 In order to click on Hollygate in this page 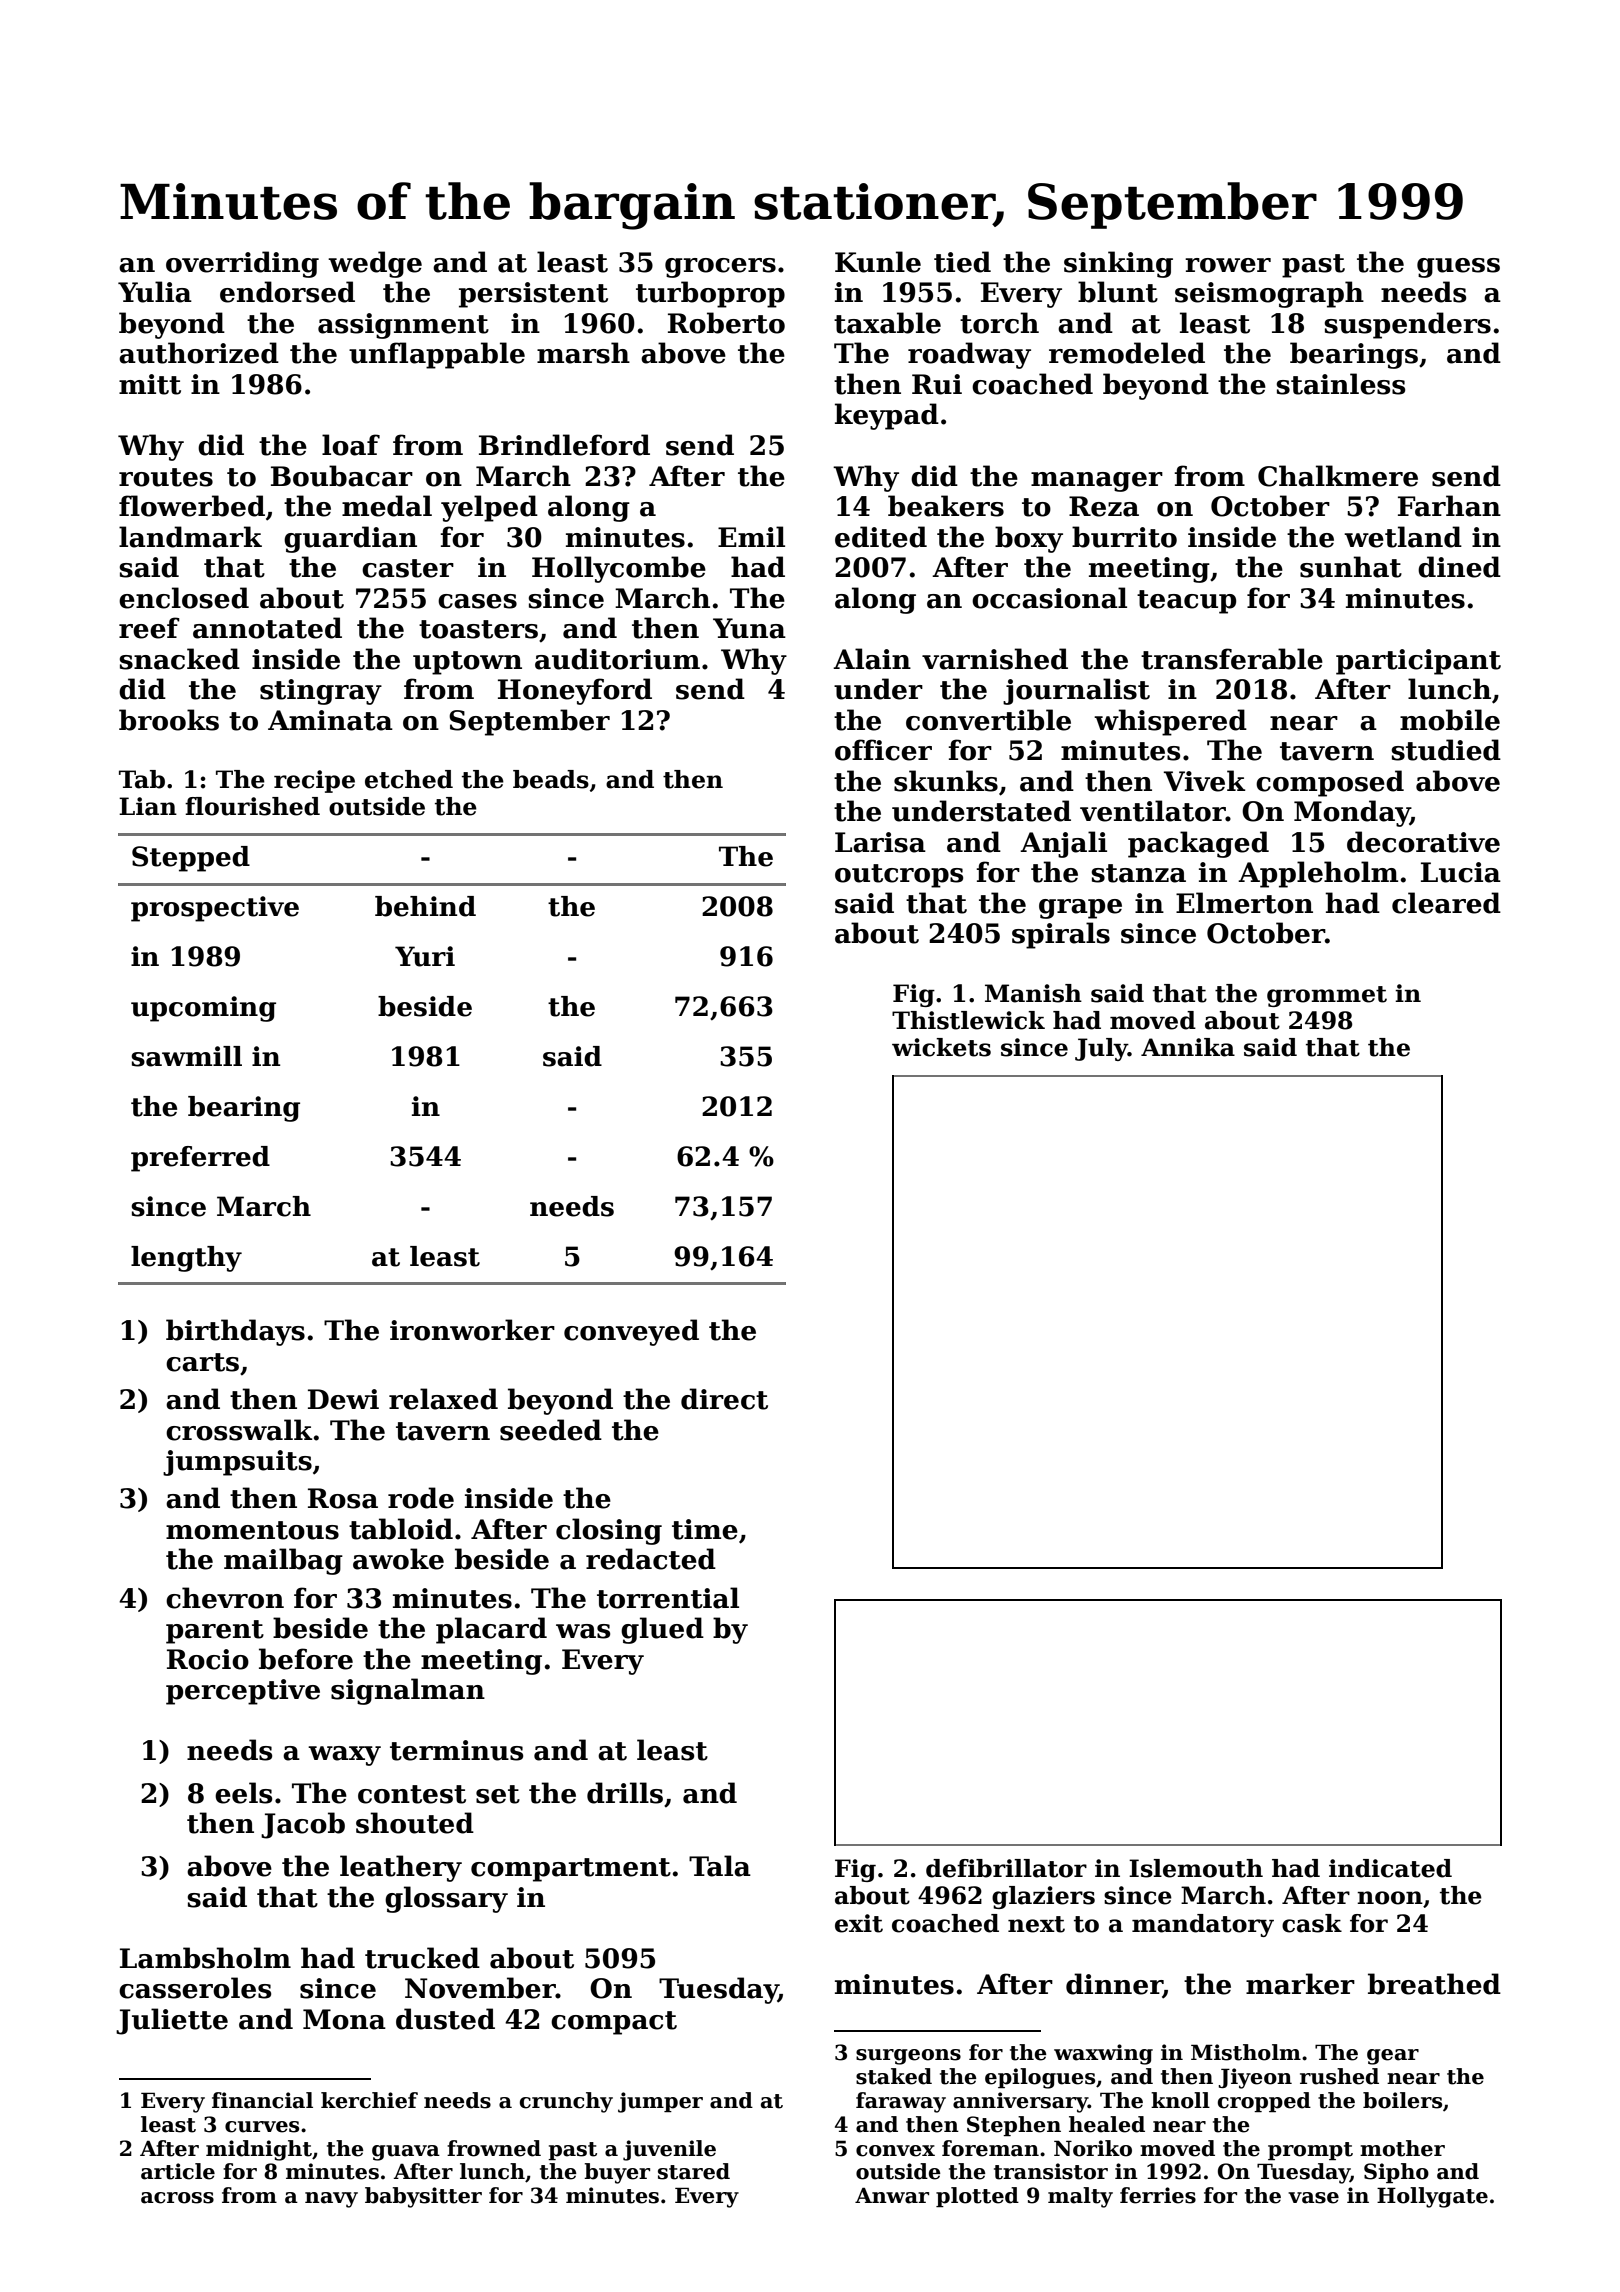, I will do `click(1432, 2197)`.
